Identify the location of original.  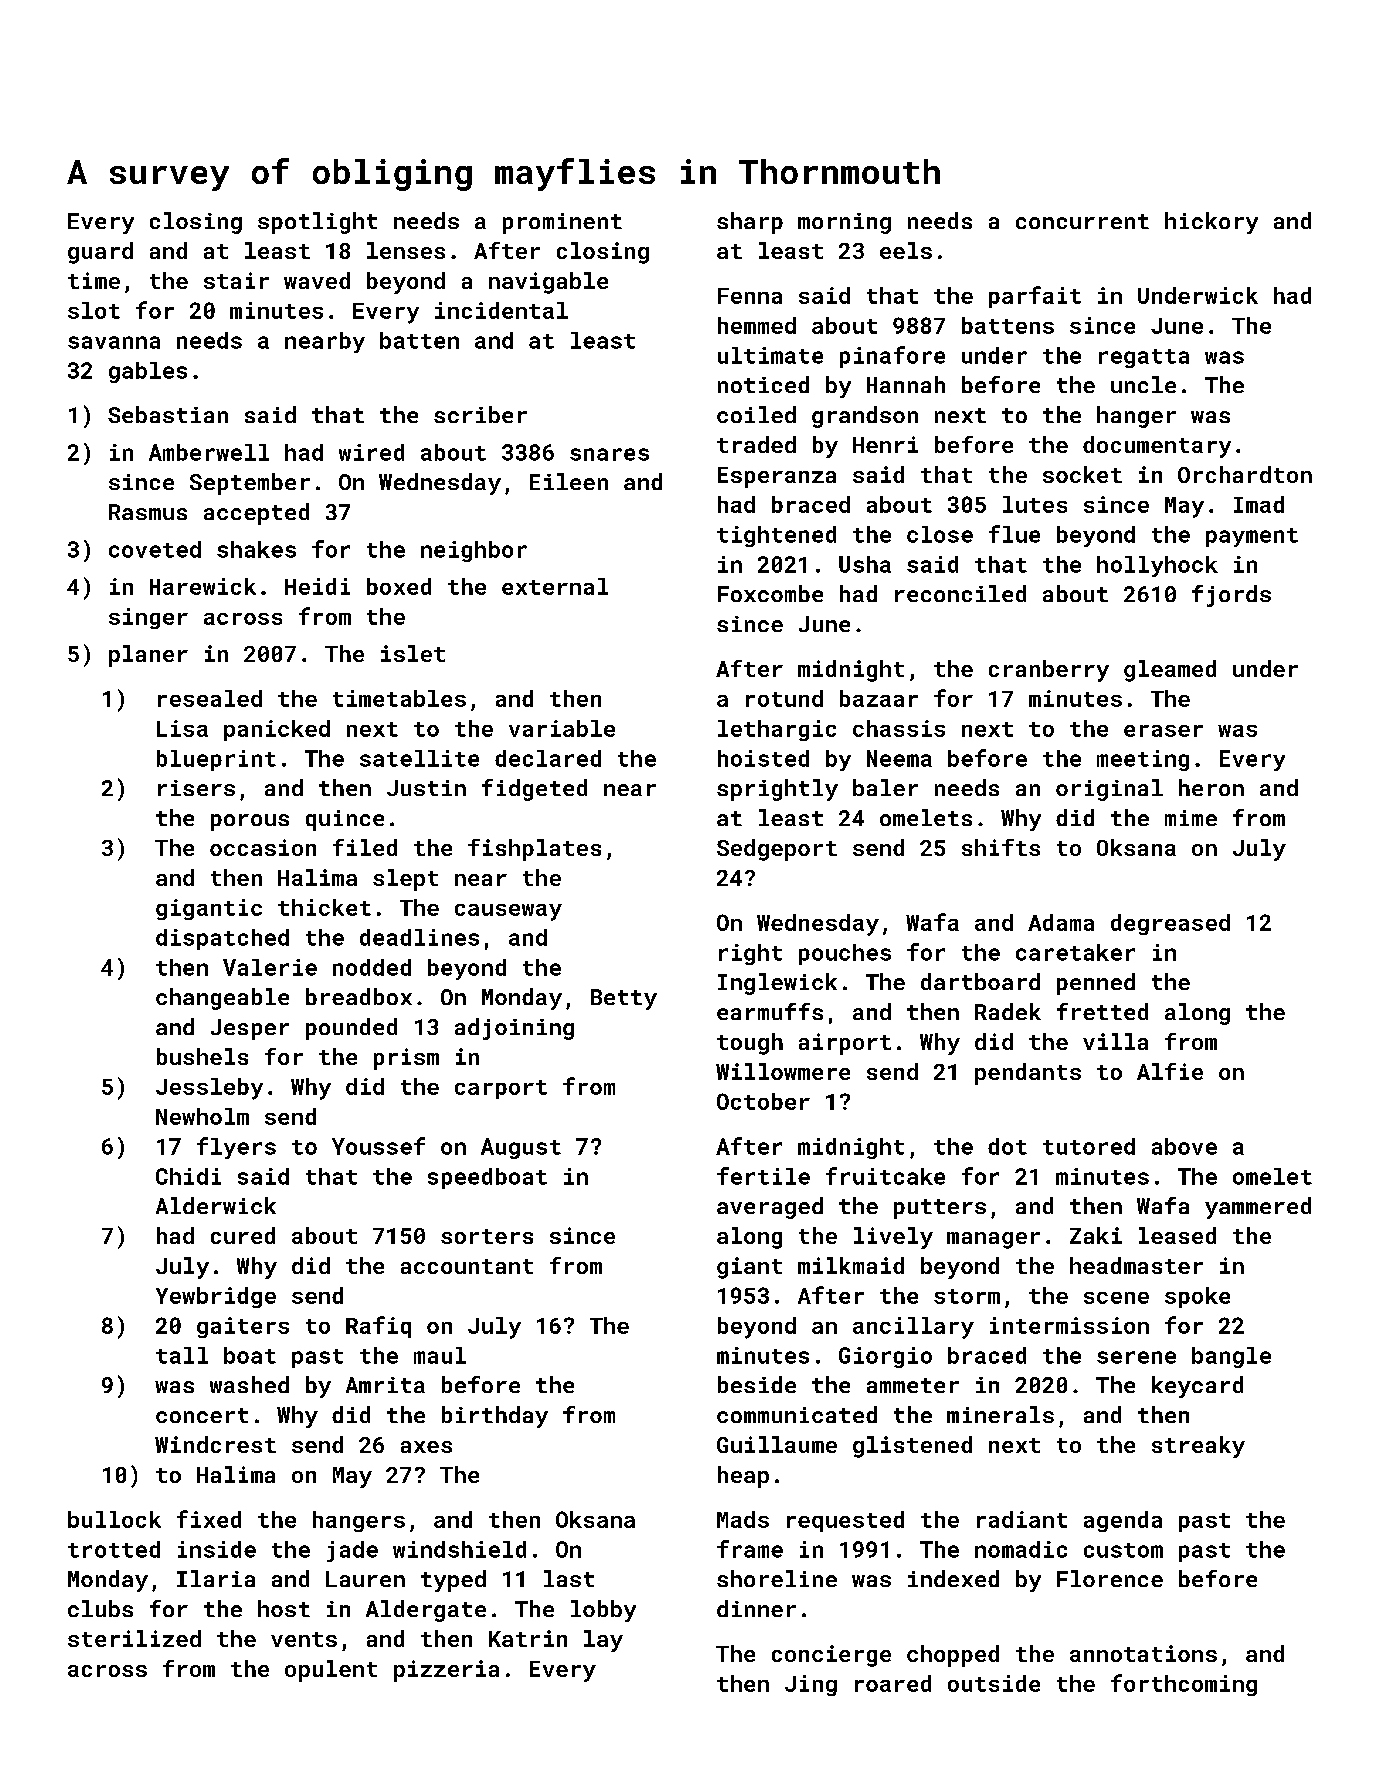
(1109, 790).
